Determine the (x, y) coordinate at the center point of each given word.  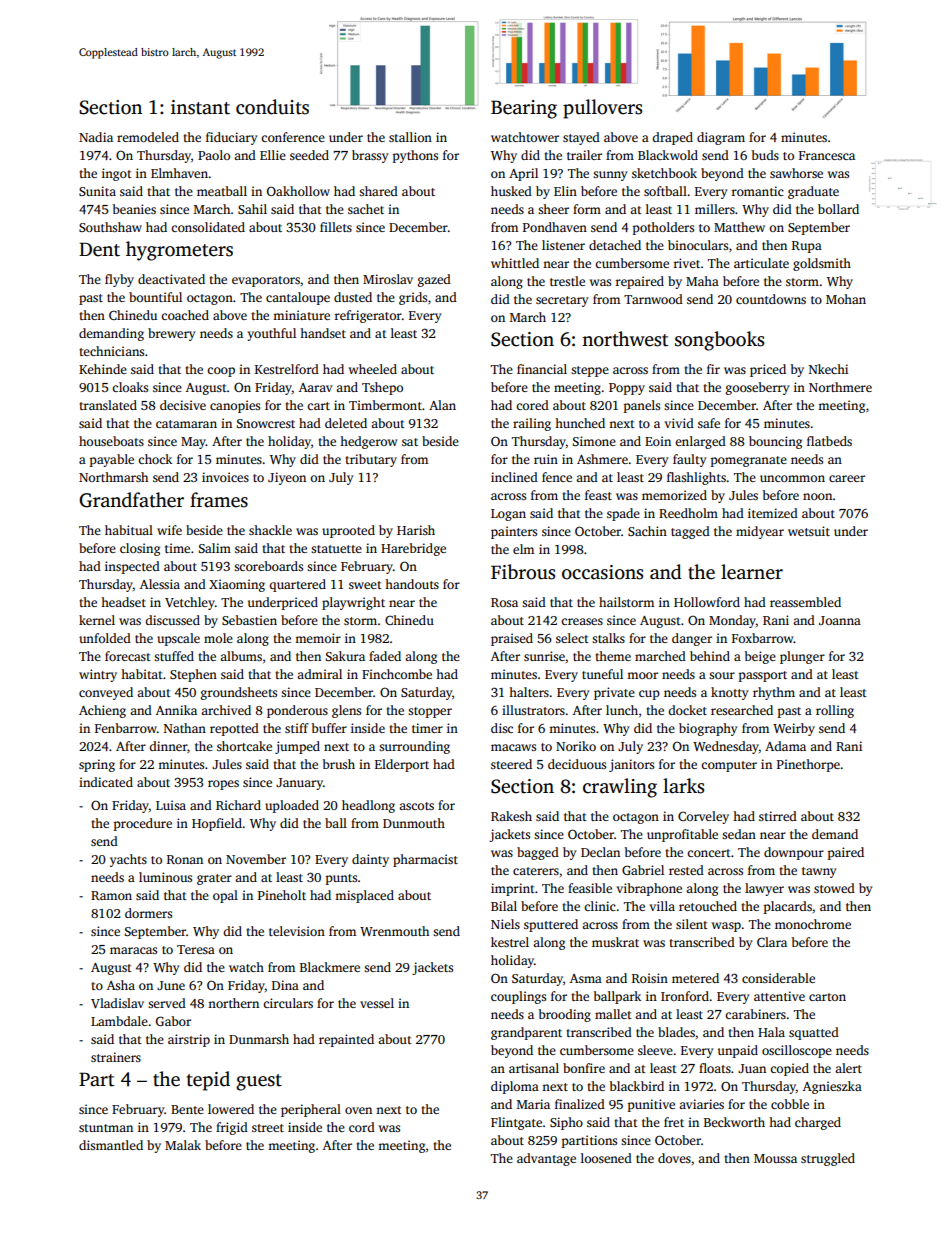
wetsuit (809, 531)
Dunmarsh (259, 1039)
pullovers (602, 109)
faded (385, 656)
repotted (234, 729)
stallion (410, 137)
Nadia (96, 137)
